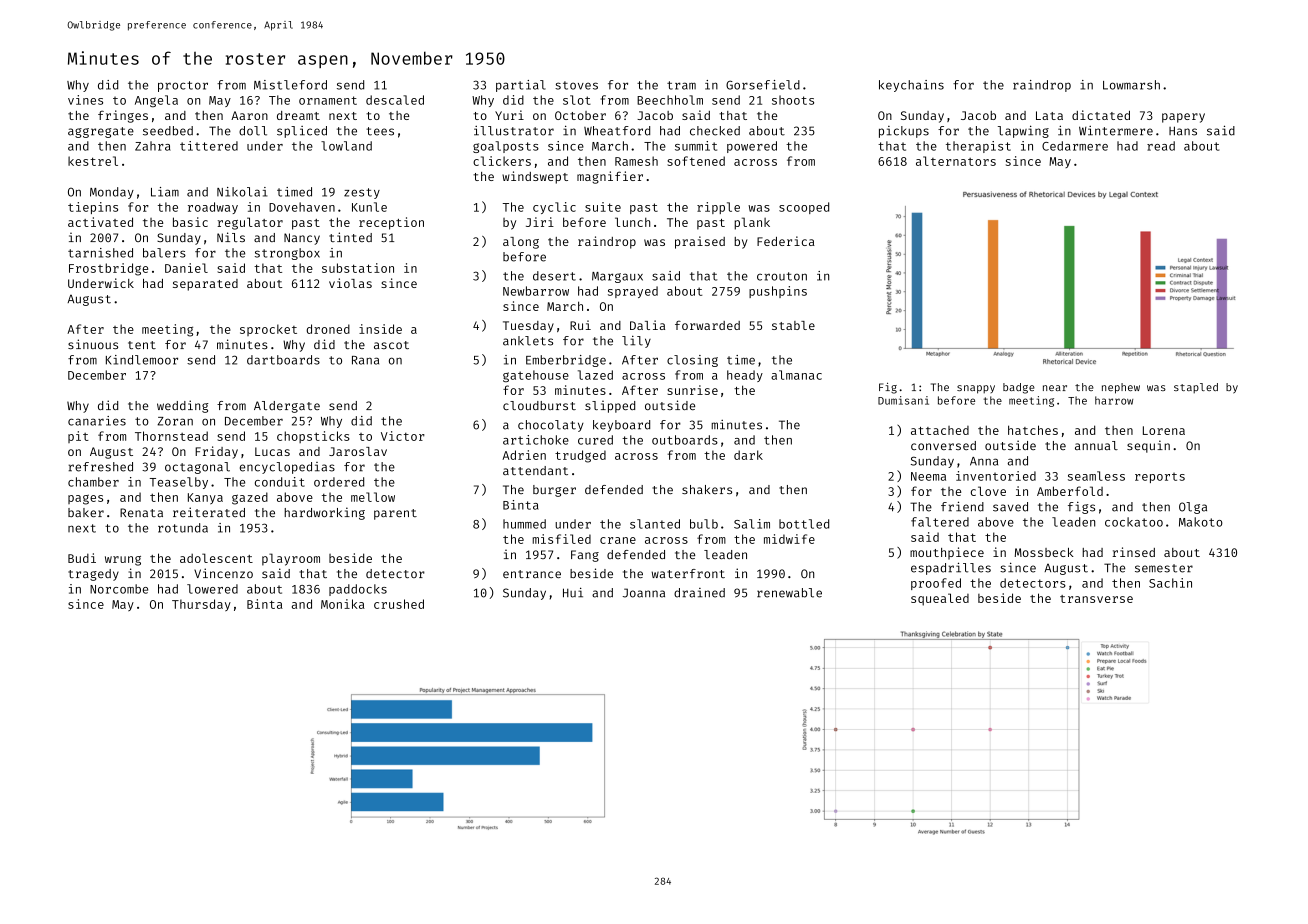 This screenshot has width=1308, height=924. What do you see at coordinates (156, 101) in the screenshot?
I see `Angela` at bounding box center [156, 101].
